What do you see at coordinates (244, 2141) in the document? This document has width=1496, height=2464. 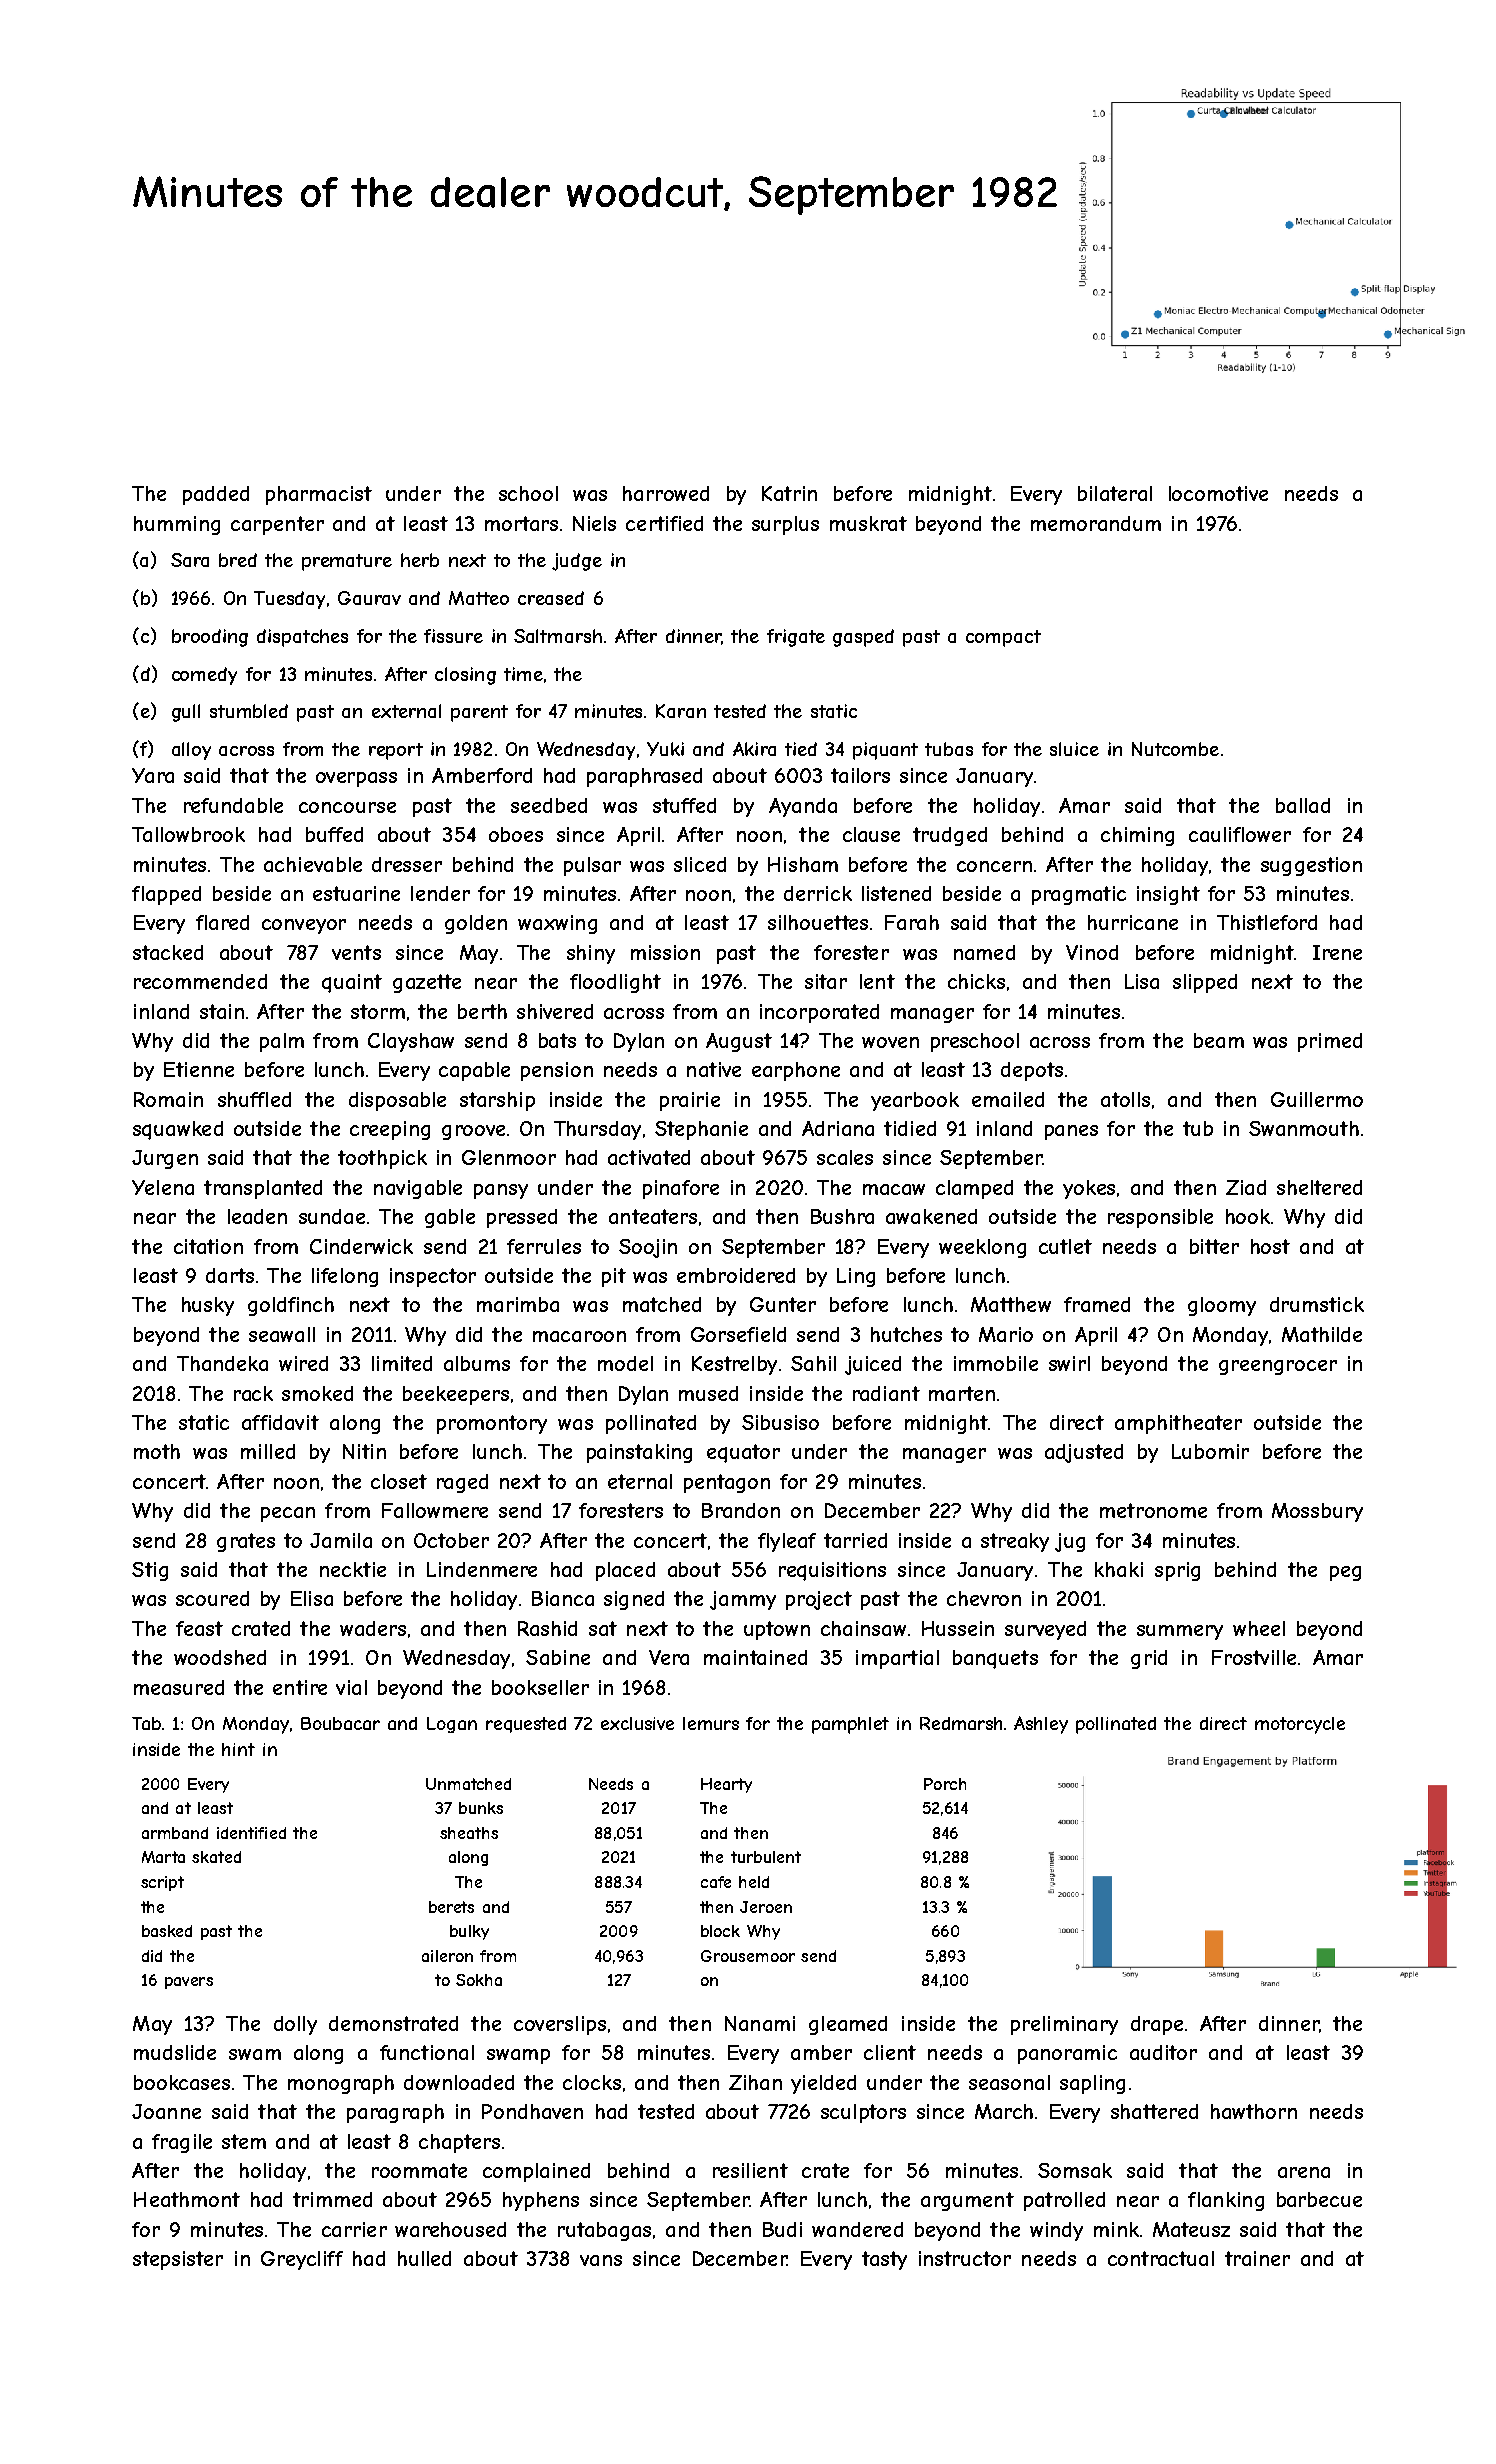 I see `stem` at bounding box center [244, 2141].
